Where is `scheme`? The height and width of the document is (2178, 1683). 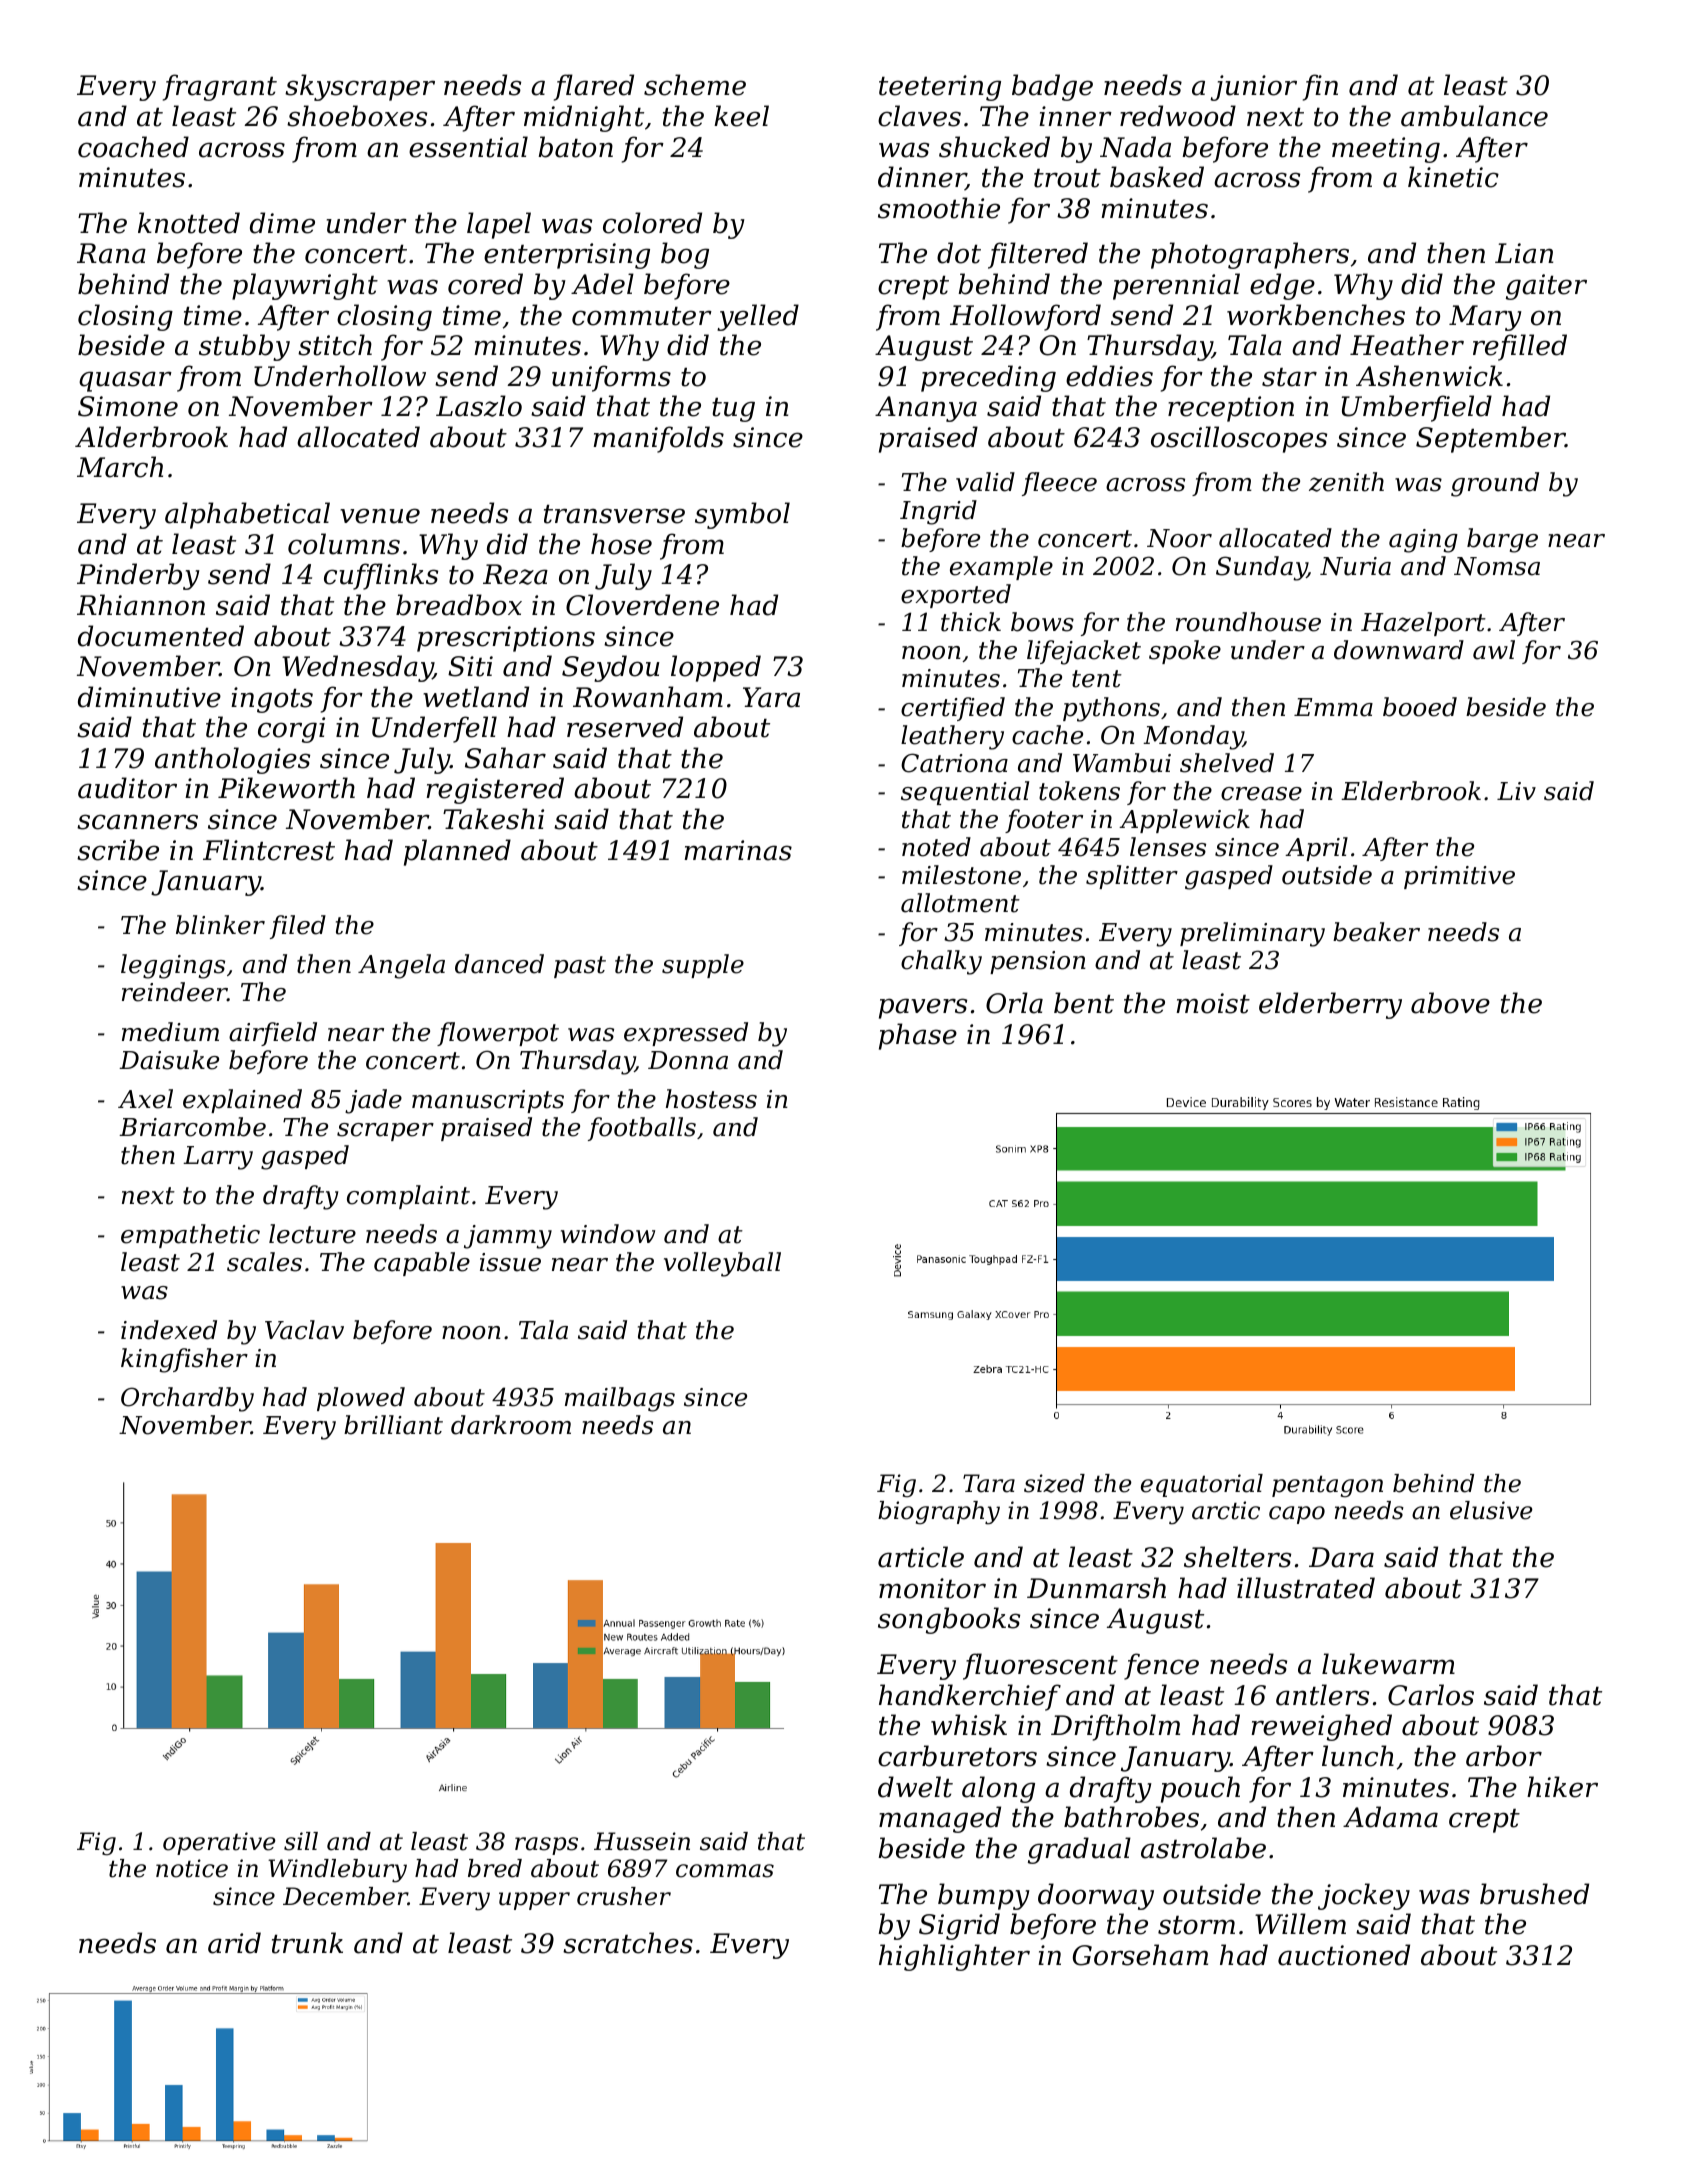 scheme is located at coordinates (695, 85).
